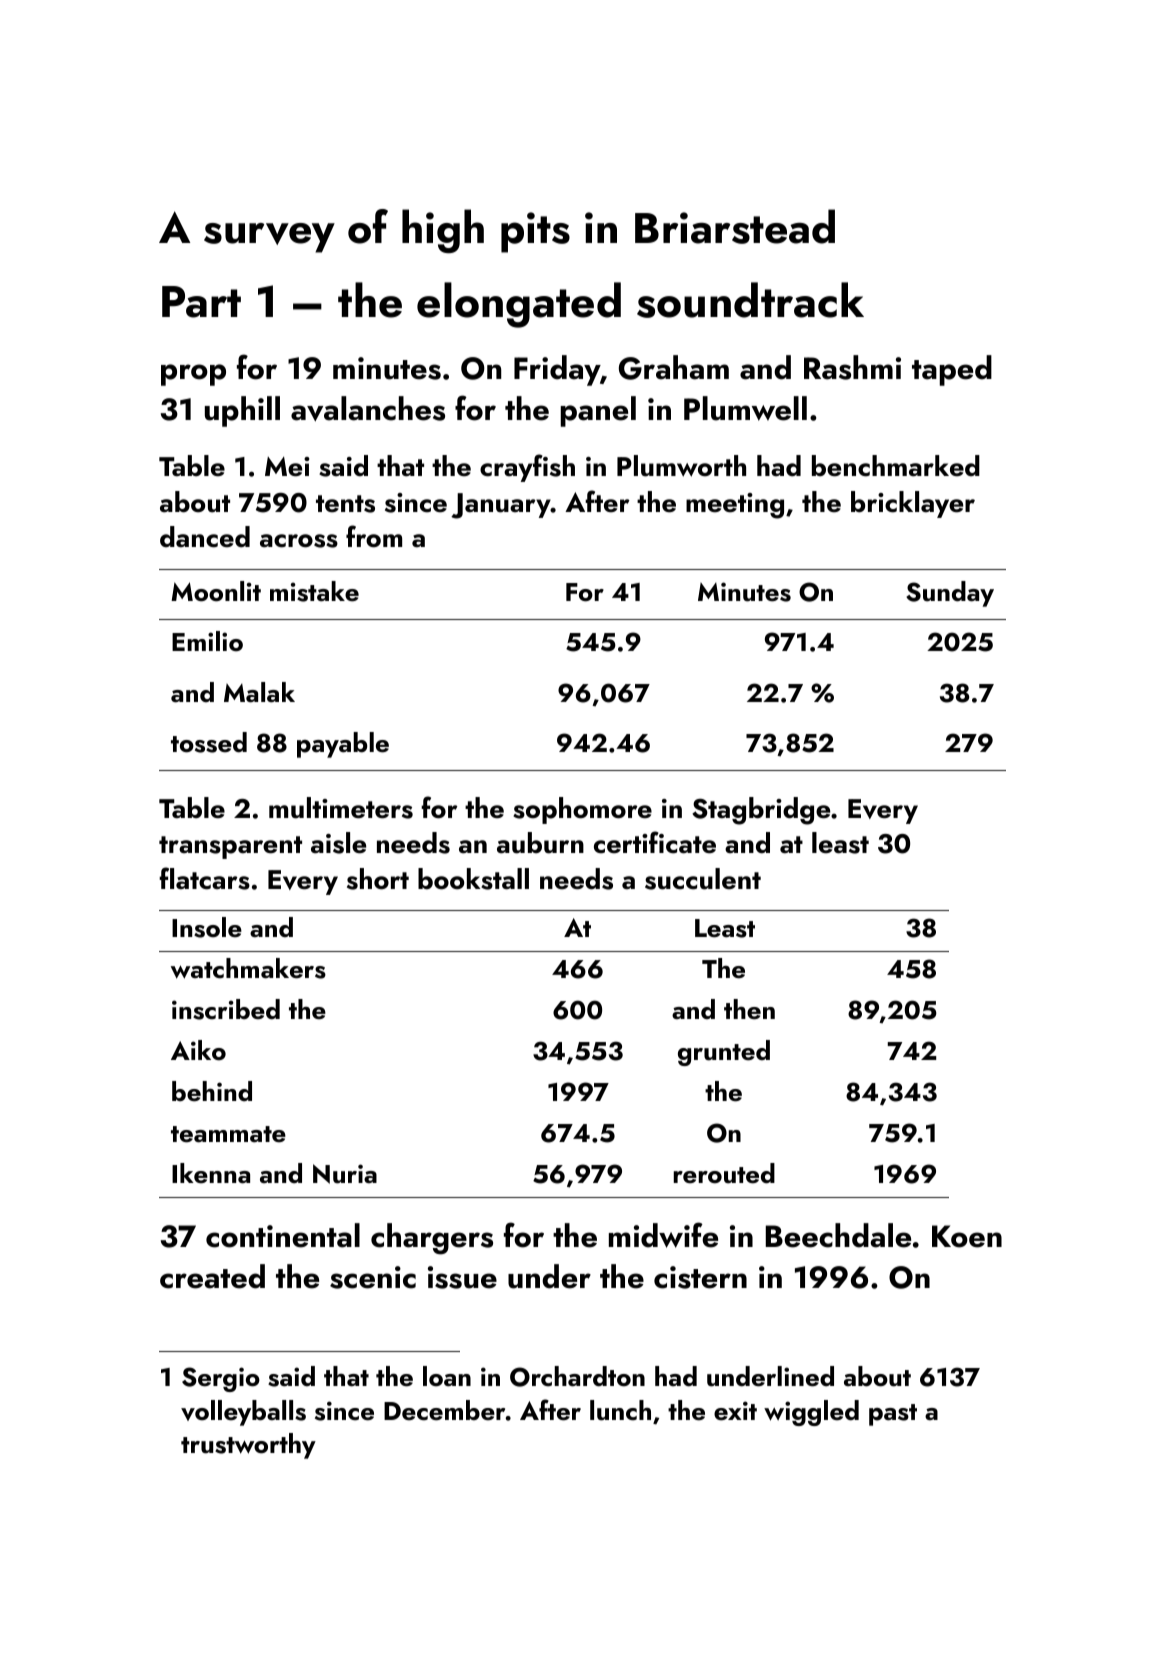 This image has height=1654, width=1165. I want to click on December, so click(444, 1410).
